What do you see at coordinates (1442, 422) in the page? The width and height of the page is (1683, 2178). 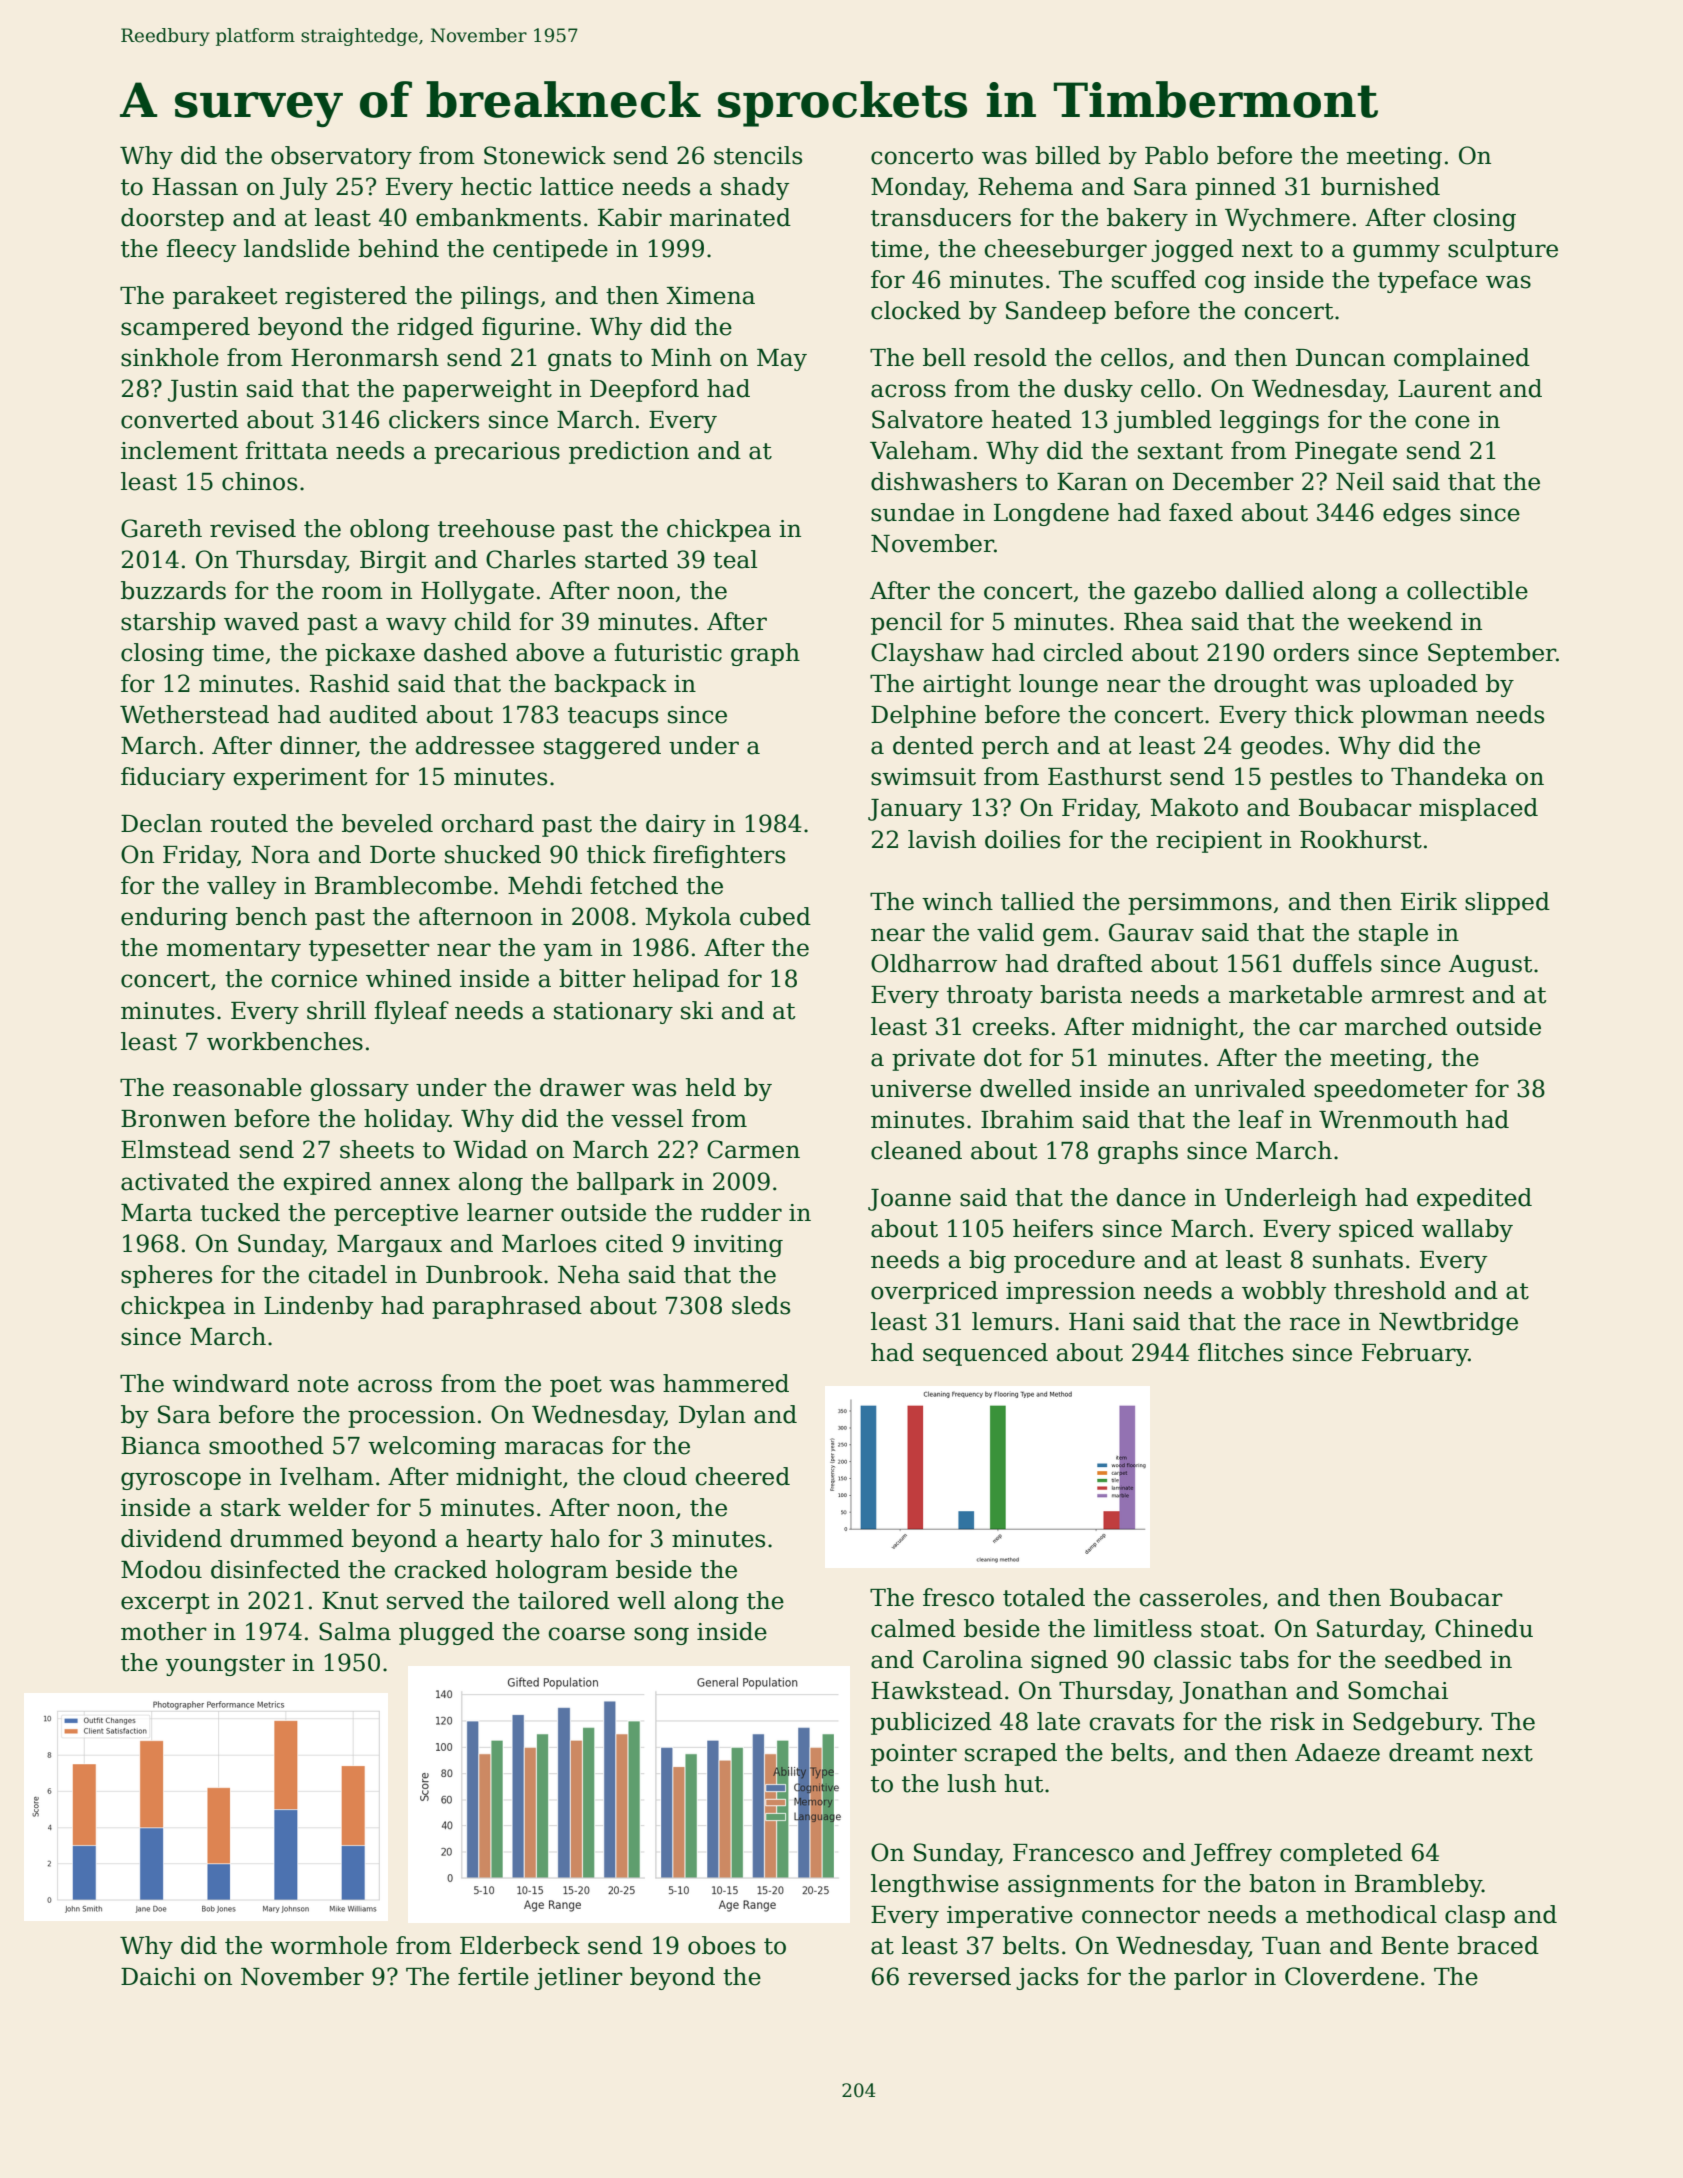 I see `cone` at bounding box center [1442, 422].
